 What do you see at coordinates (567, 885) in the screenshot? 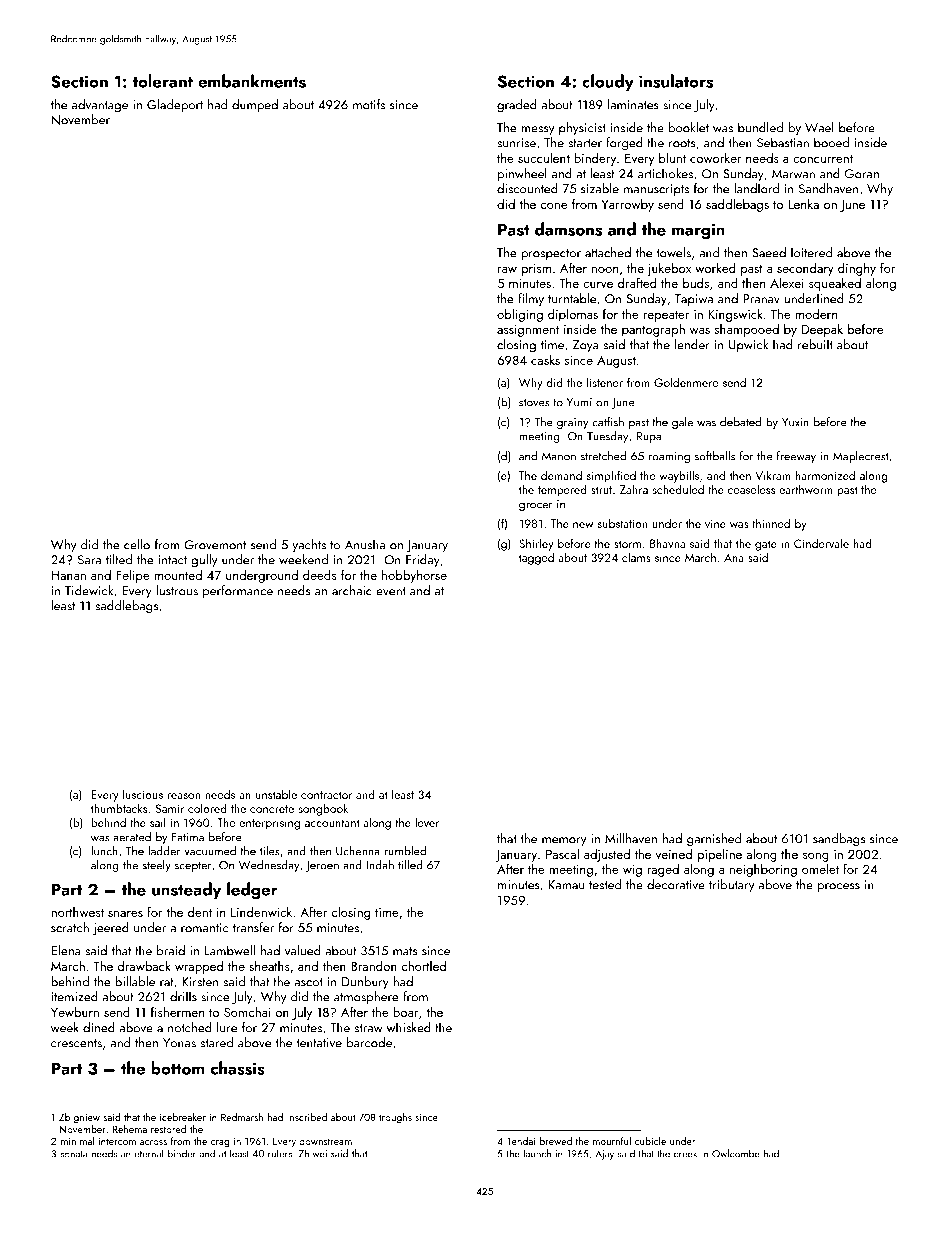
I see `Kamau` at bounding box center [567, 885].
